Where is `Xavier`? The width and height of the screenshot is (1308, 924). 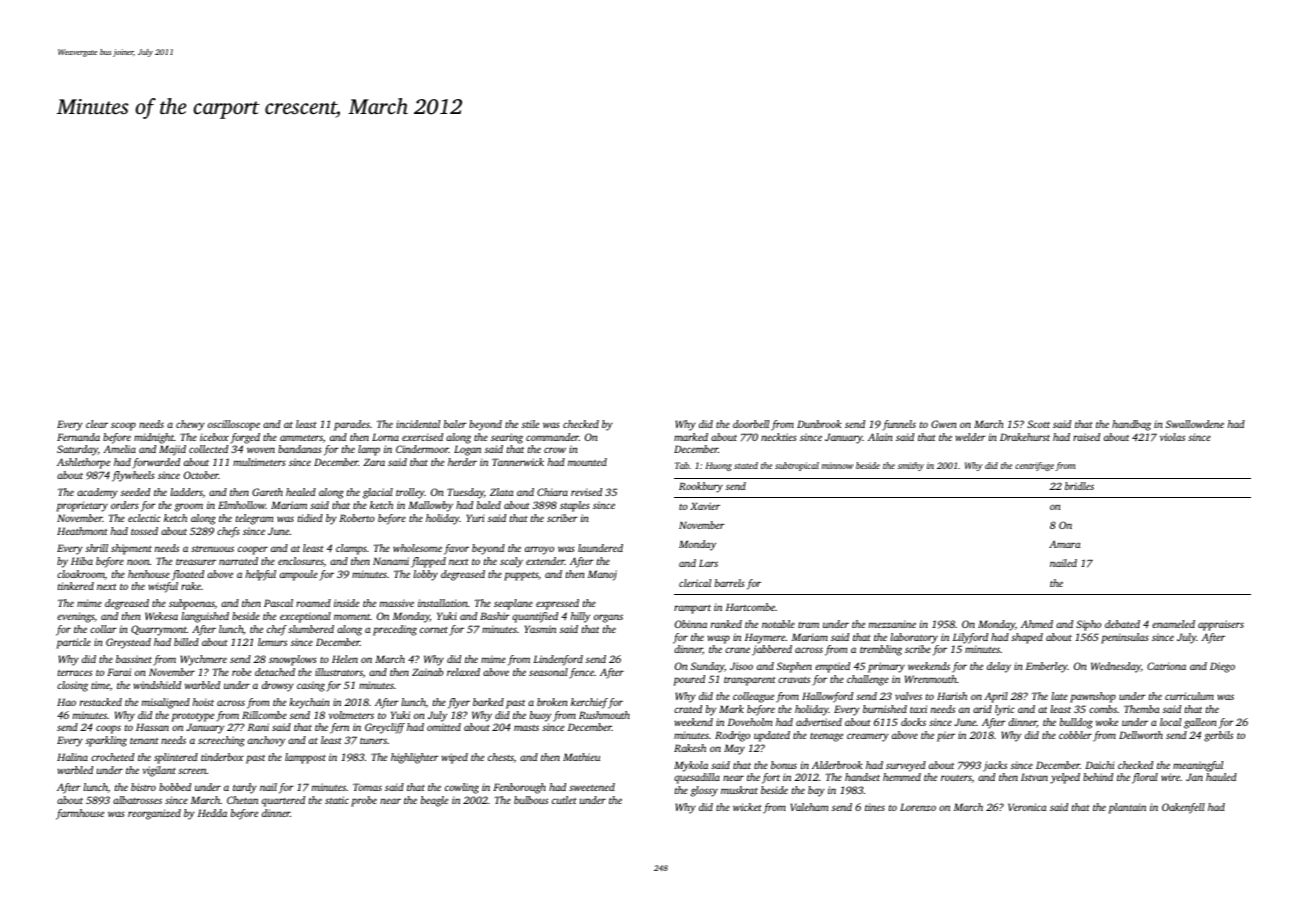 Xavier is located at coordinates (705, 506).
